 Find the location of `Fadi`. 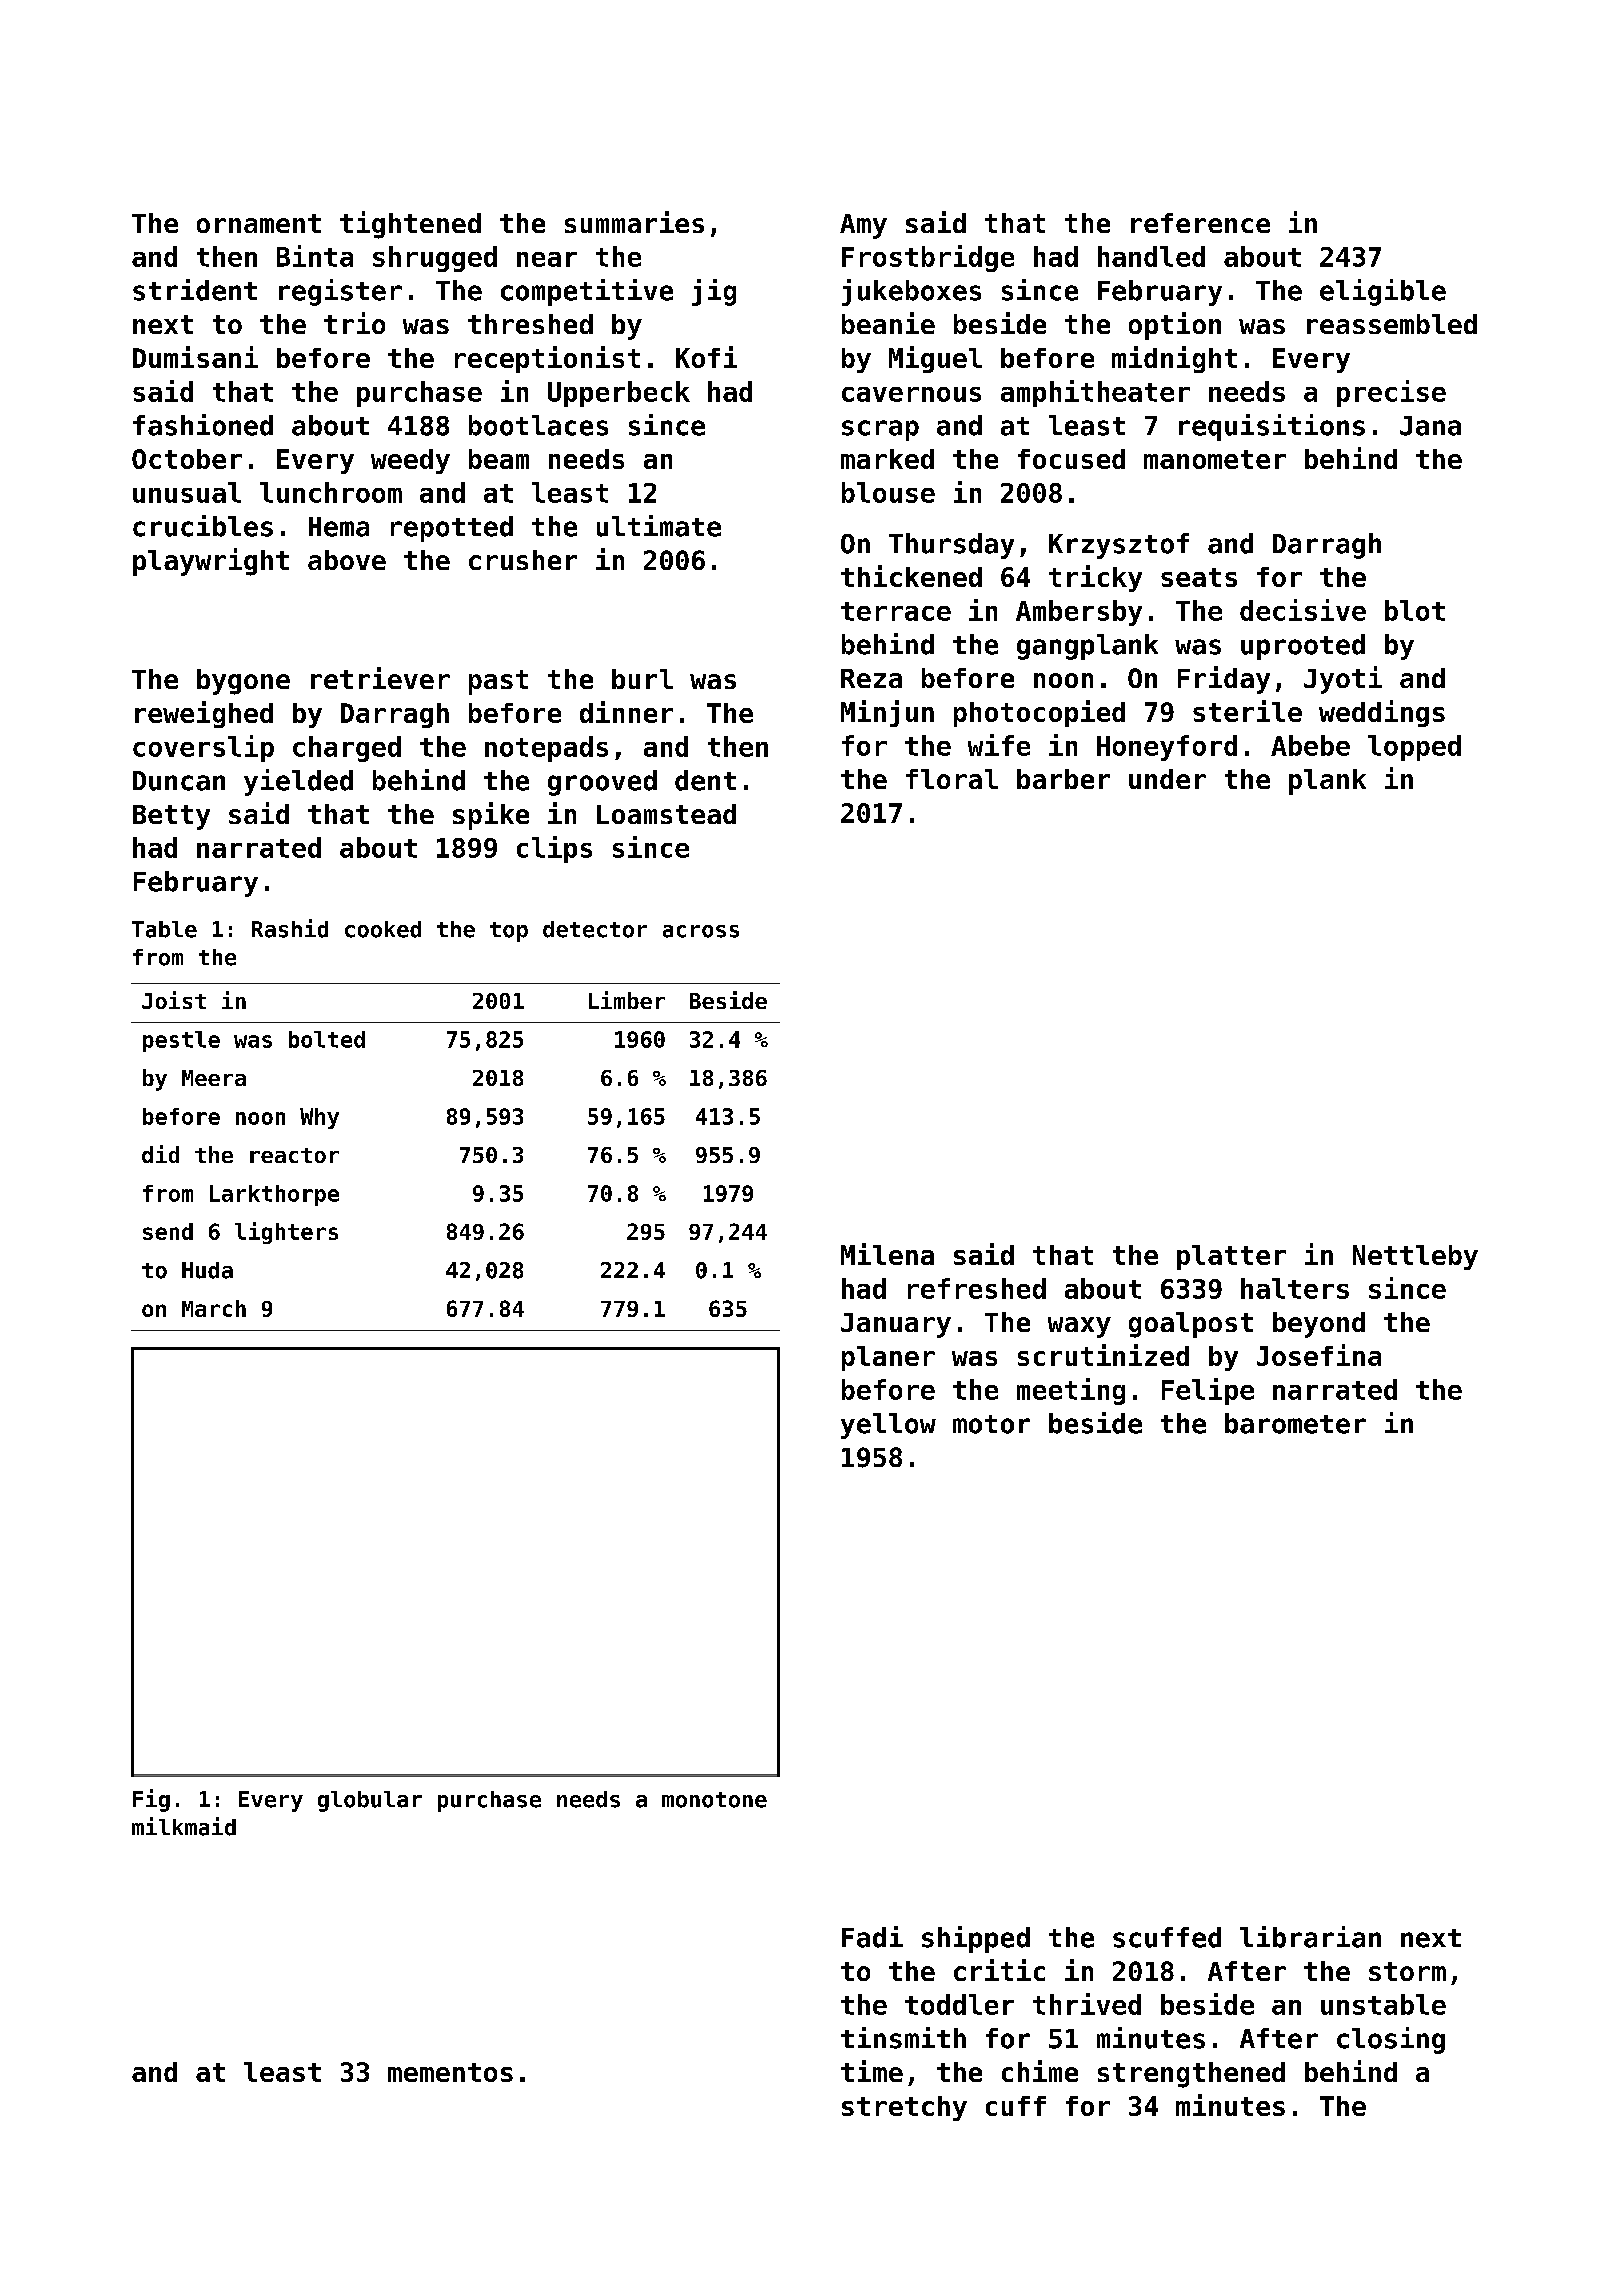

Fadi is located at coordinates (872, 1937).
